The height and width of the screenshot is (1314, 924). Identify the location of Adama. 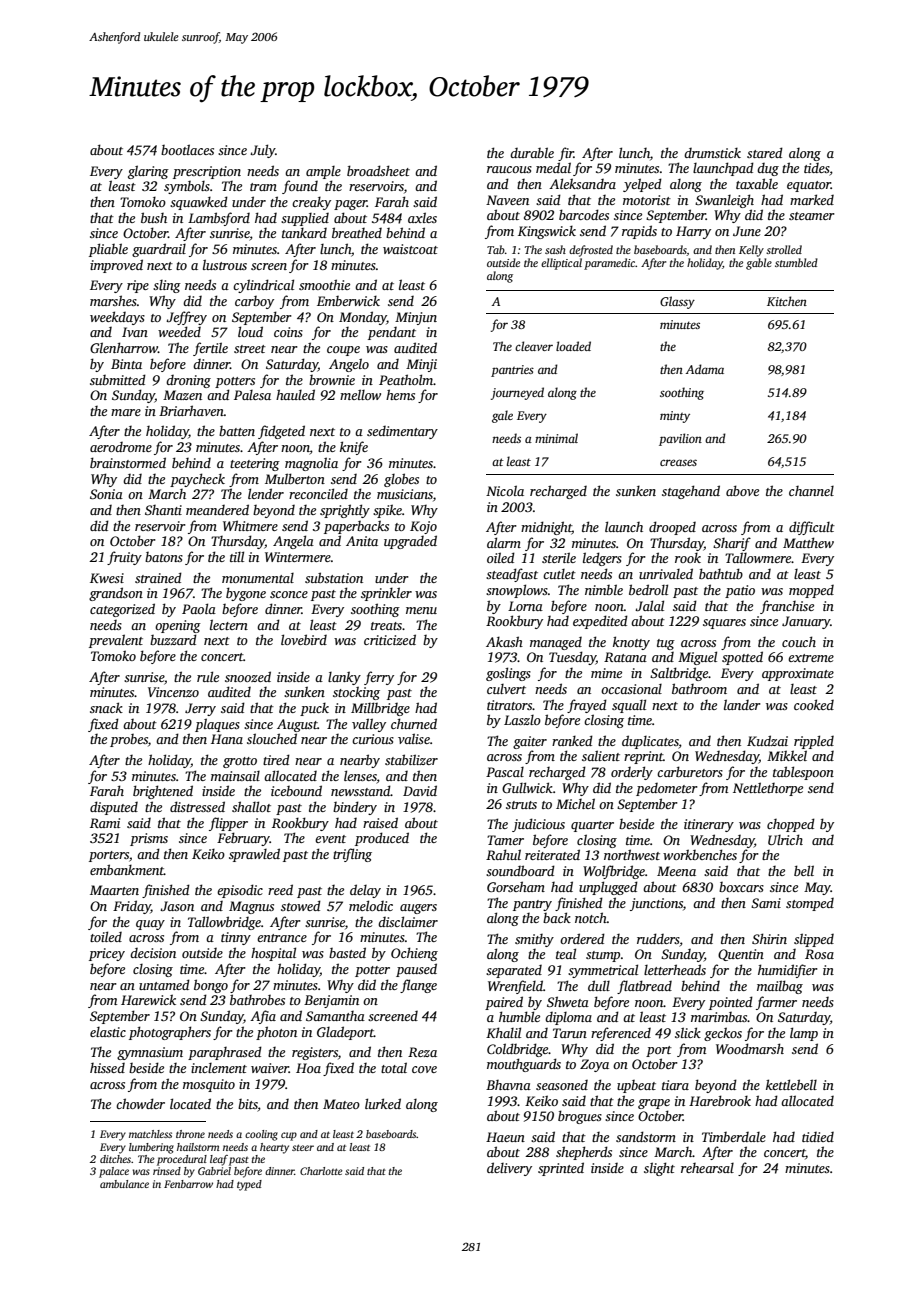
(705, 369).
